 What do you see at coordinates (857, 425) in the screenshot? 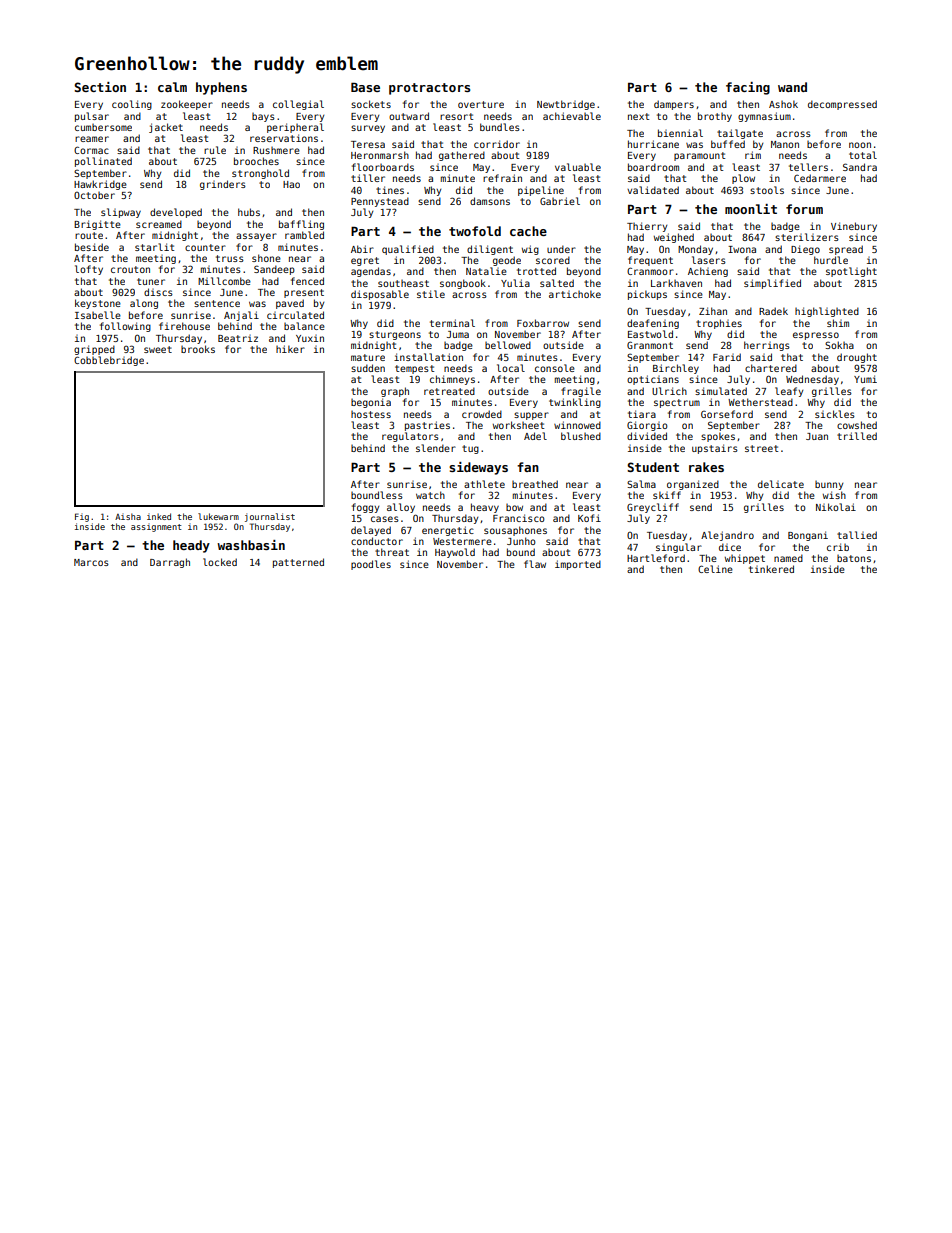
I see `cowshed` at bounding box center [857, 425].
